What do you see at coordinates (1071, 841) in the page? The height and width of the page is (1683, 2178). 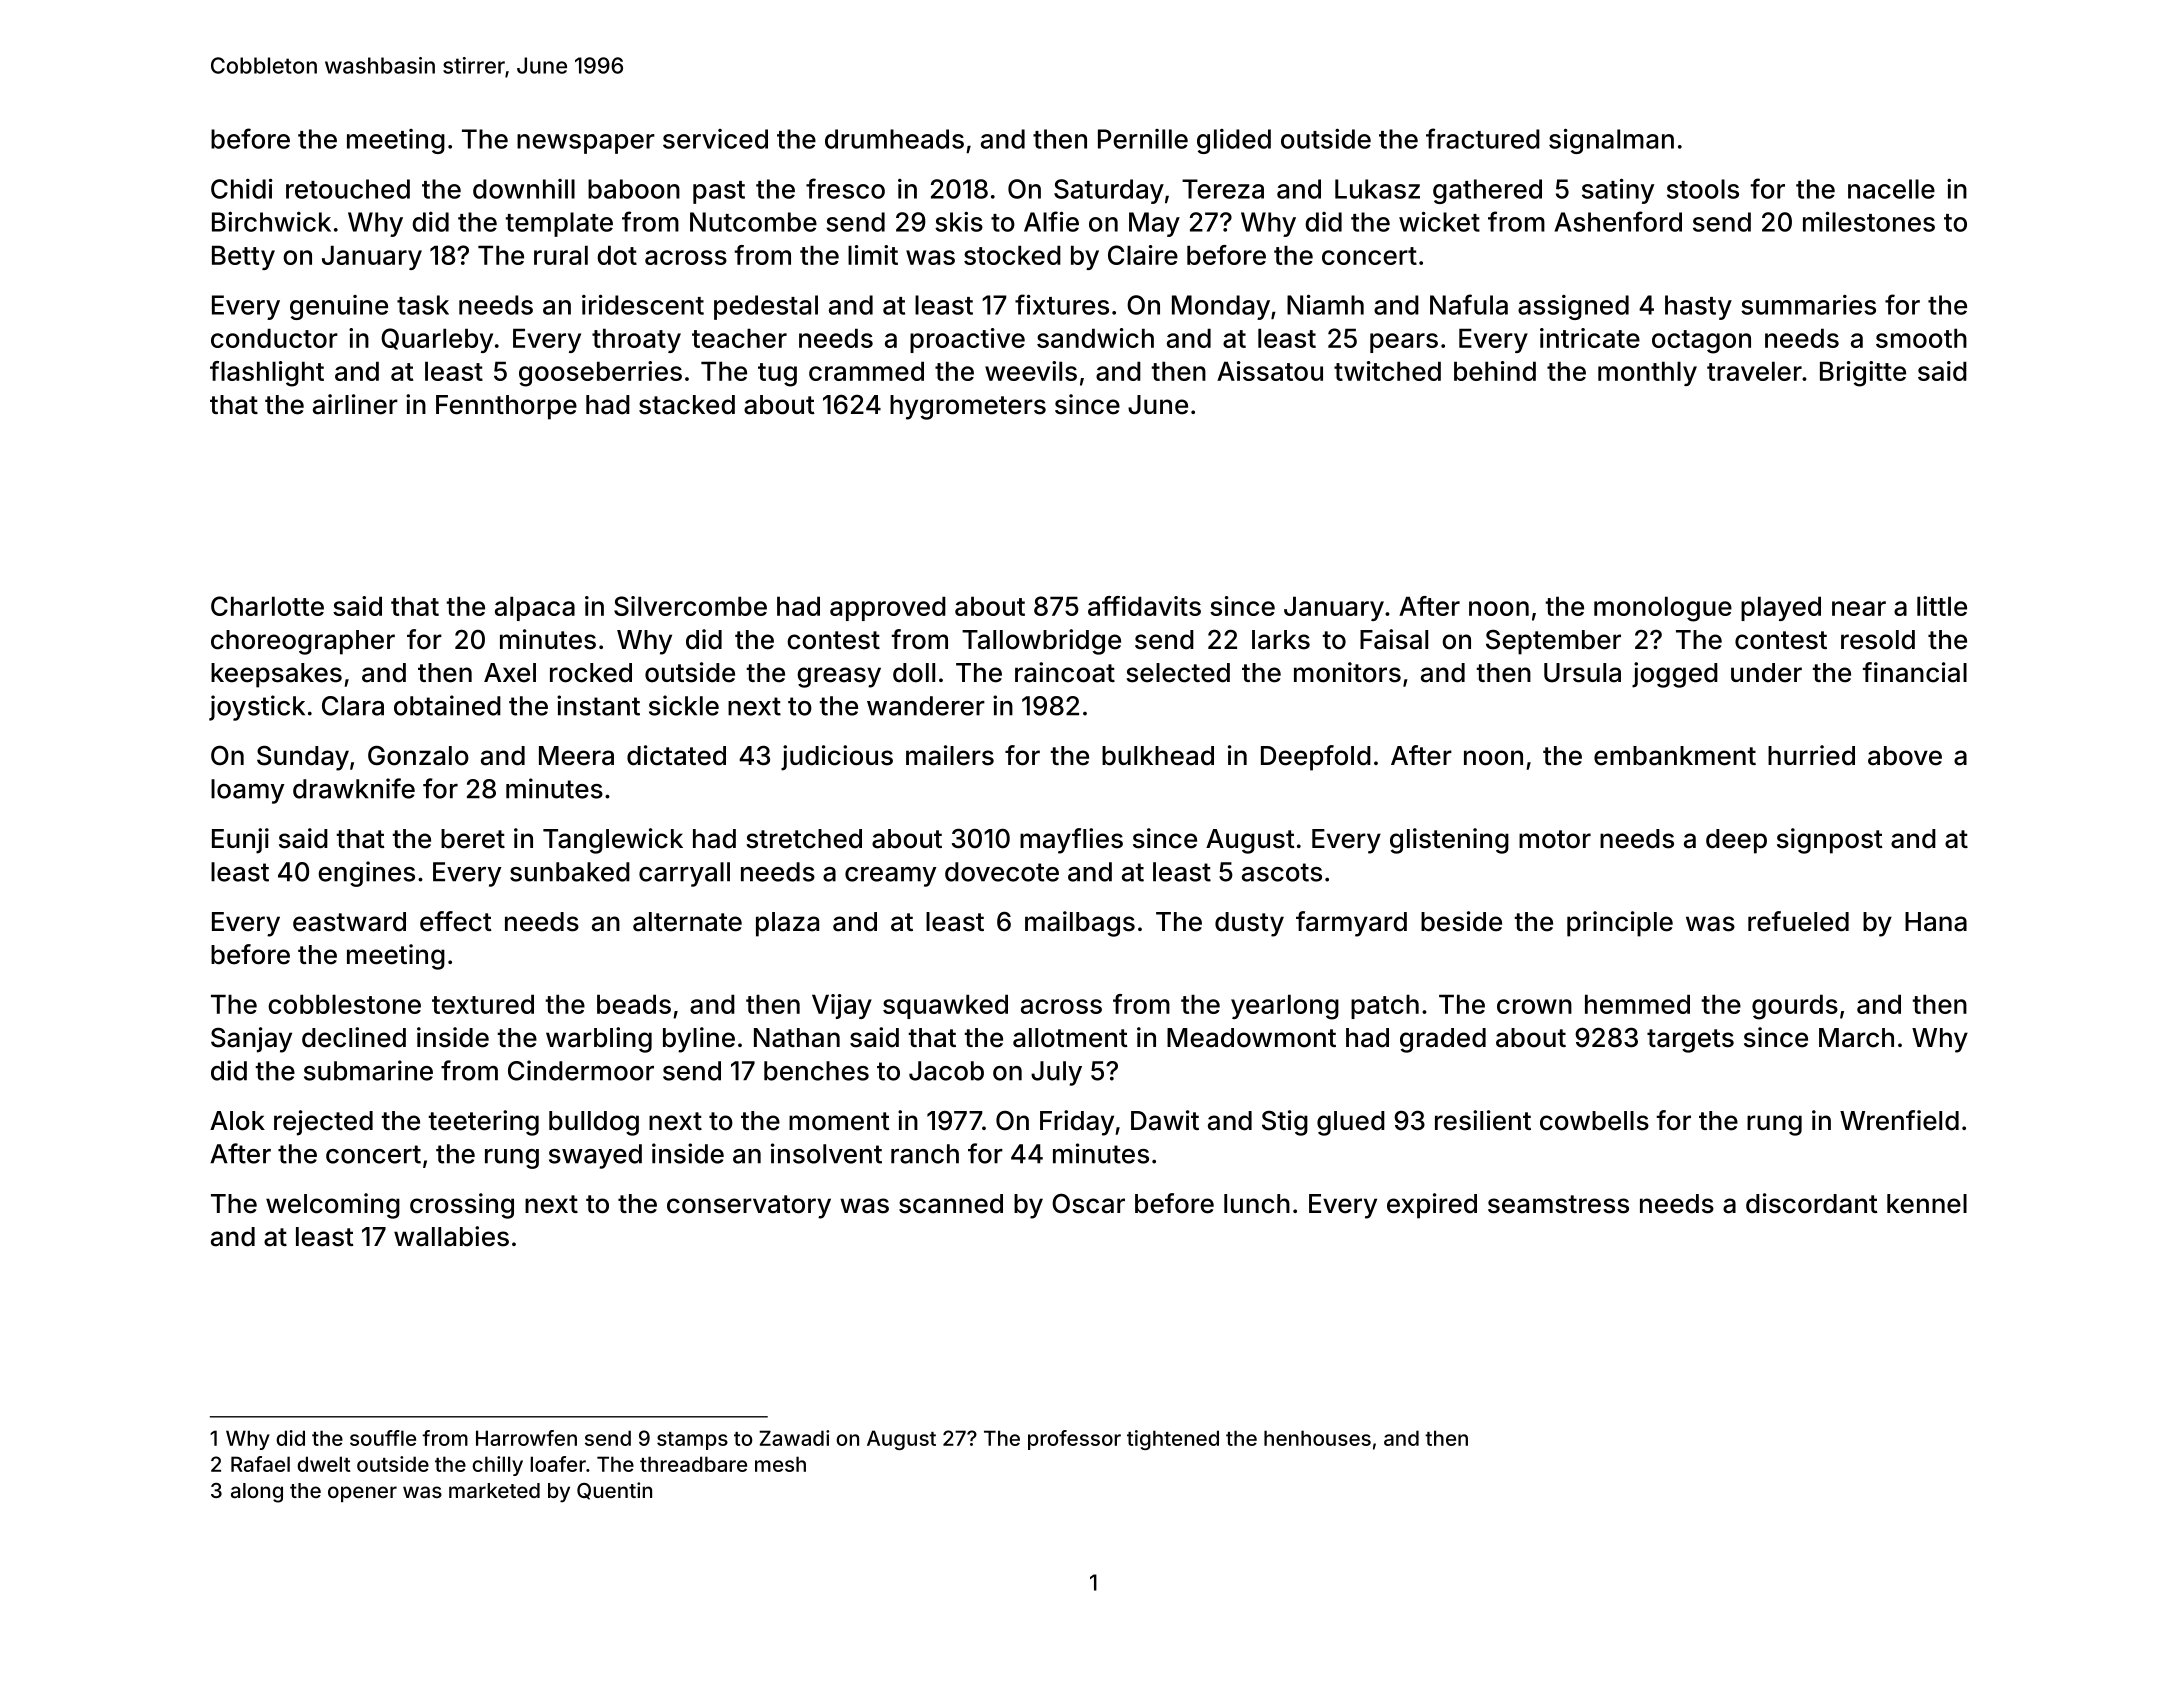 I see `mayflies` at bounding box center [1071, 841].
